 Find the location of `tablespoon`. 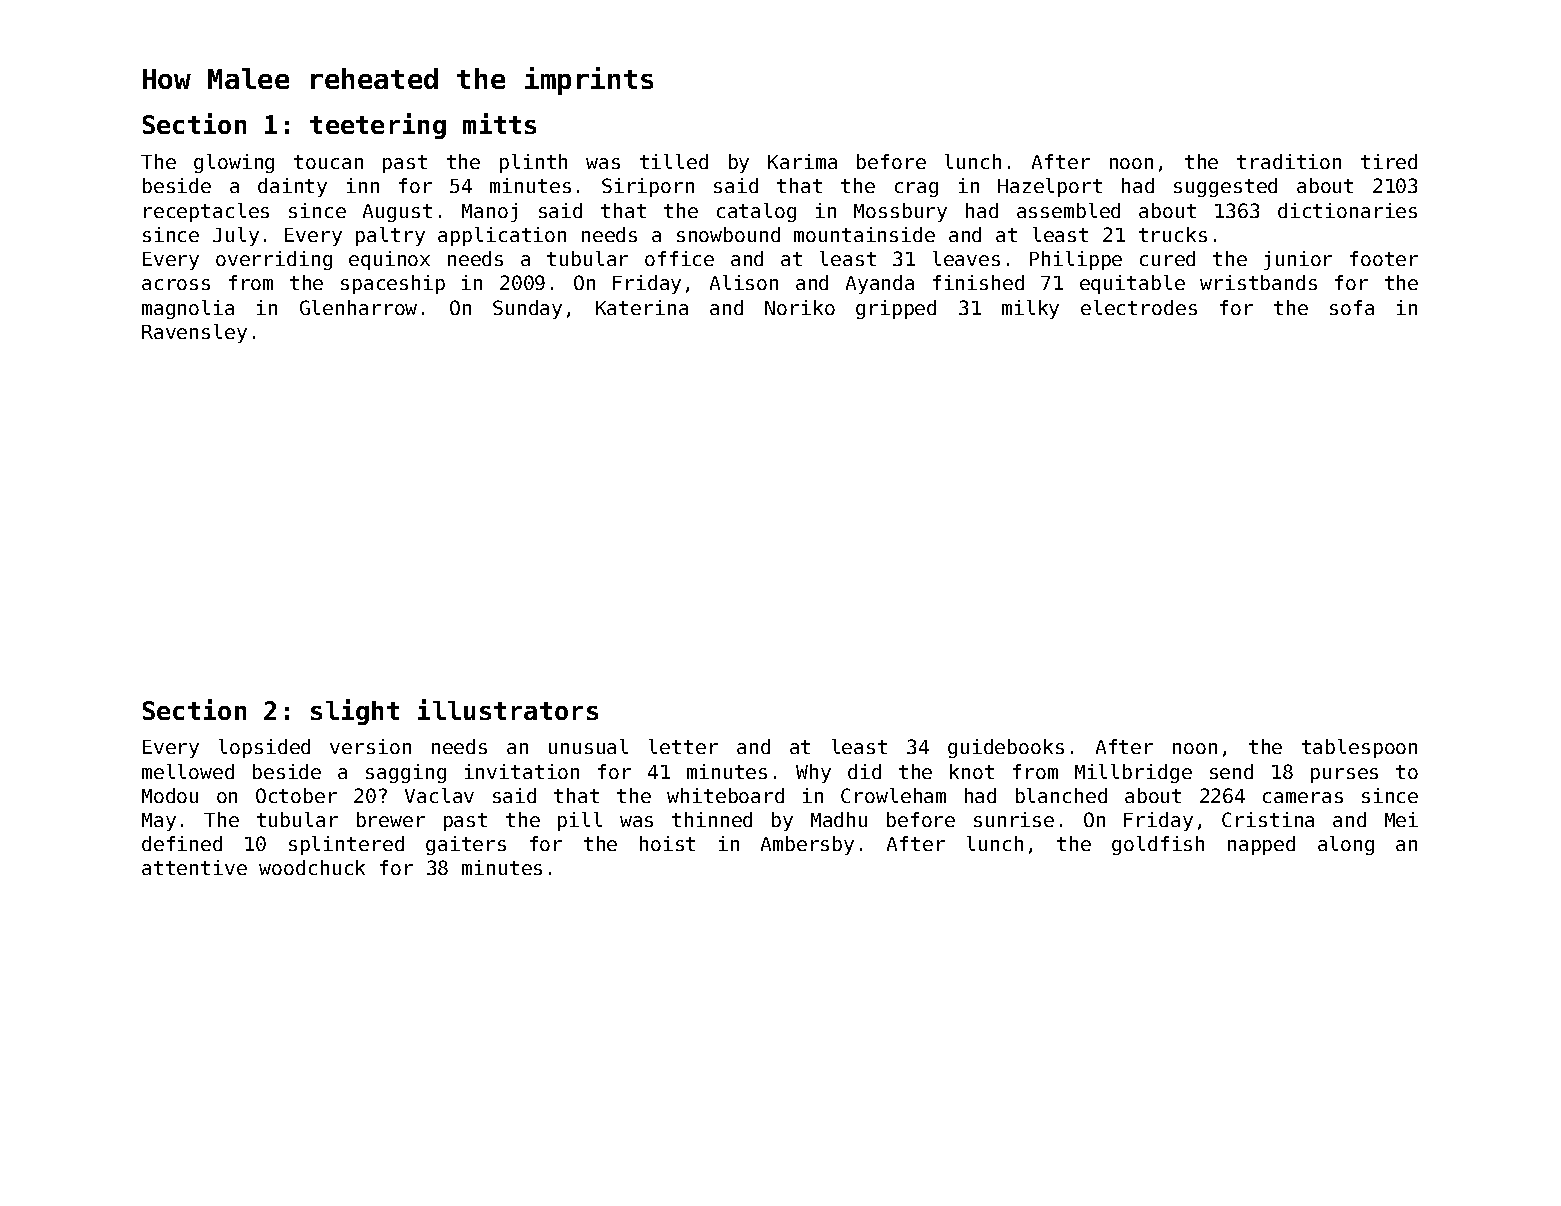

tablespoon is located at coordinates (1359, 748).
